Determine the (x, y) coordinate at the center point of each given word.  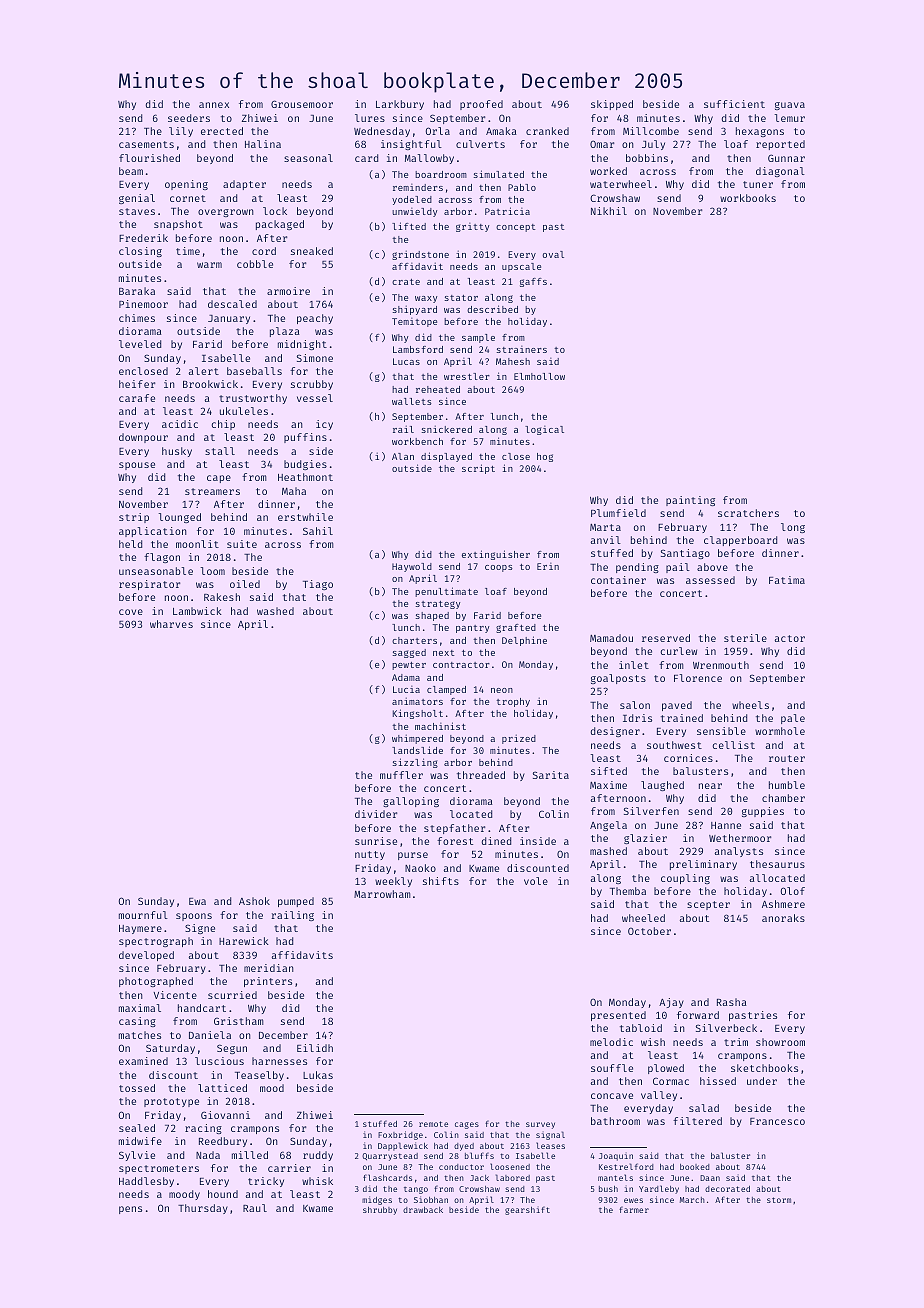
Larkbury (400, 105)
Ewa (197, 901)
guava (790, 106)
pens (130, 1210)
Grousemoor (302, 104)
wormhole (780, 731)
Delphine (524, 641)
